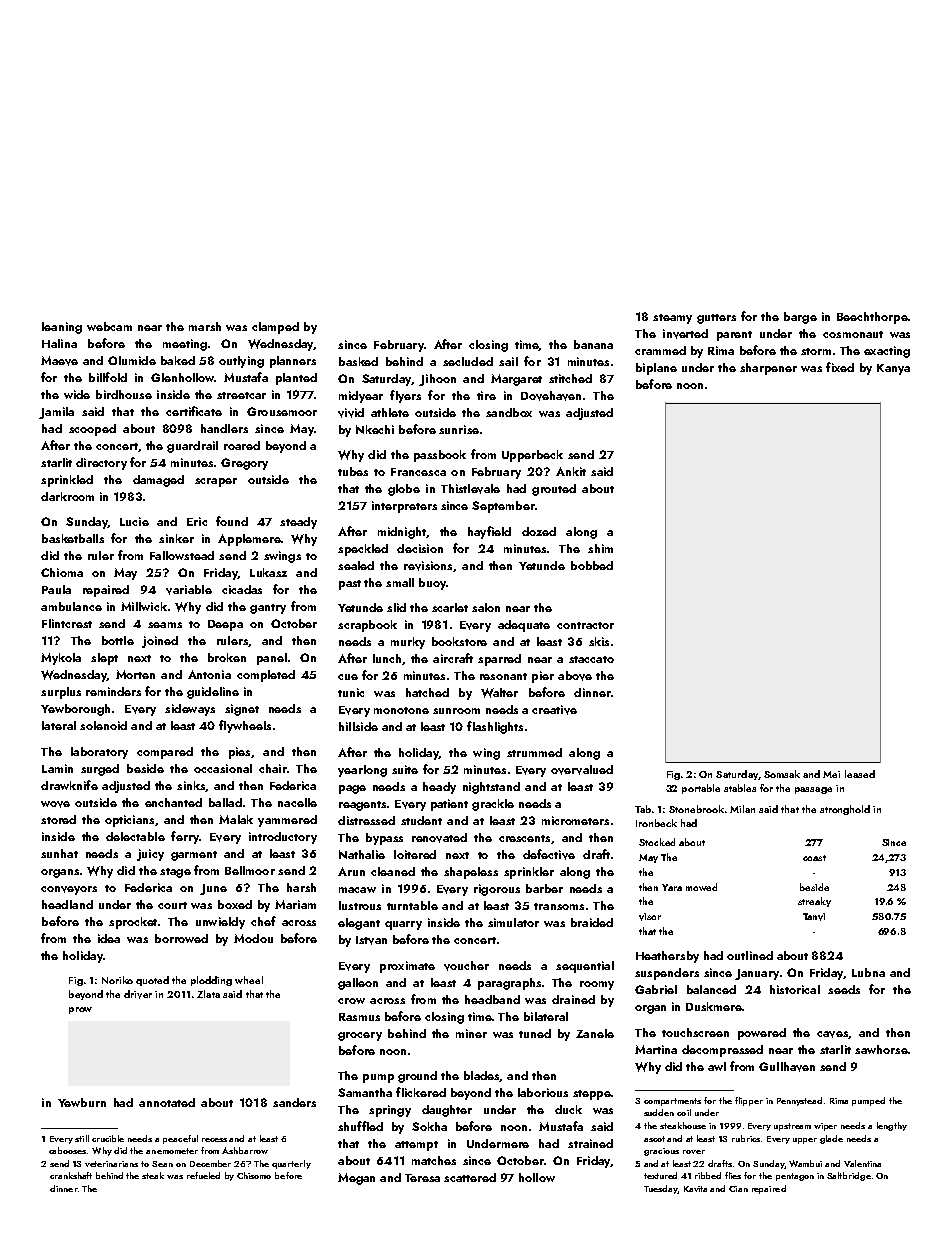 The height and width of the screenshot is (1233, 952). What do you see at coordinates (62, 328) in the screenshot?
I see `leaning` at bounding box center [62, 328].
